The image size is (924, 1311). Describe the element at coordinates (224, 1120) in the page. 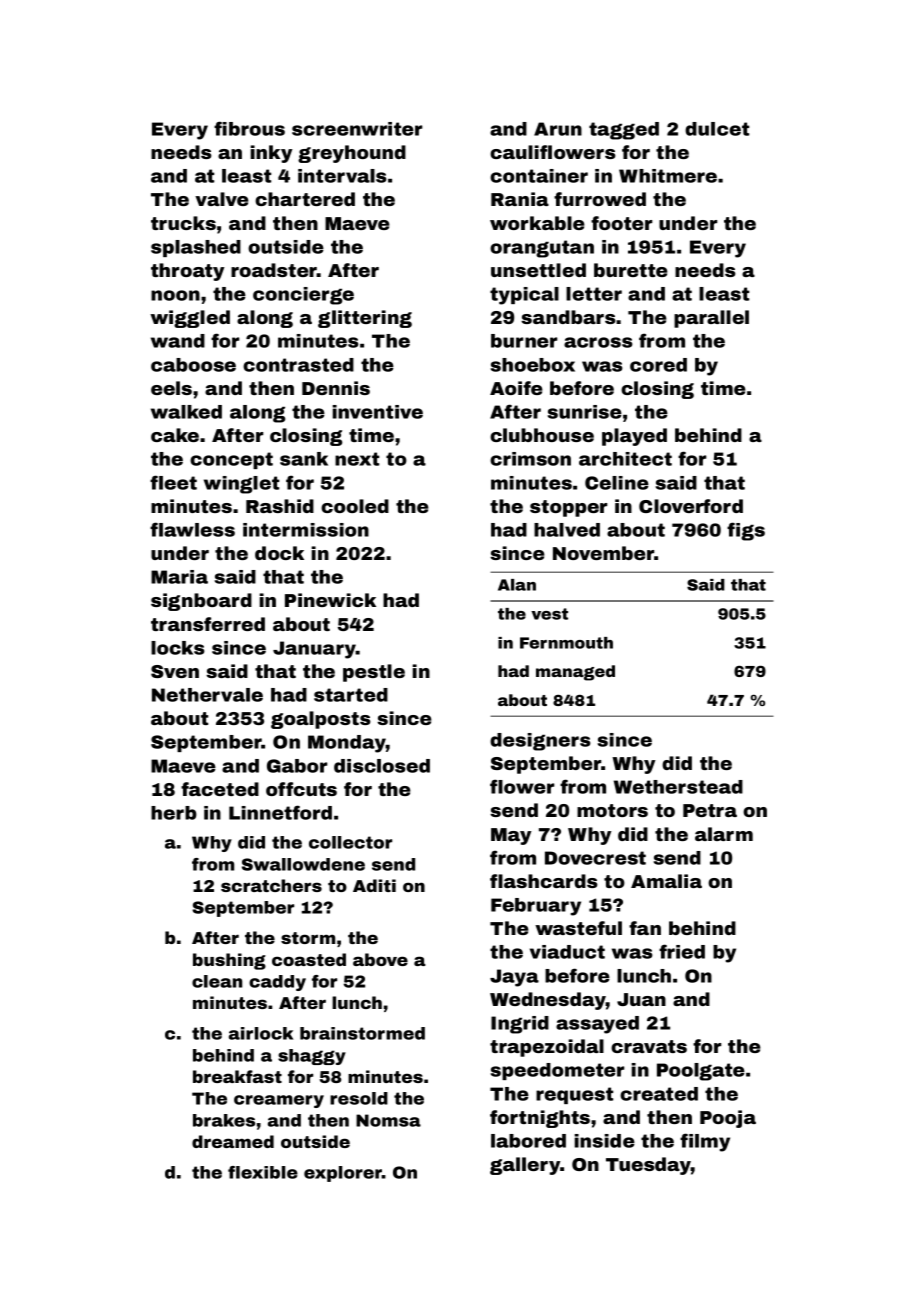

I see `brakes` at that location.
